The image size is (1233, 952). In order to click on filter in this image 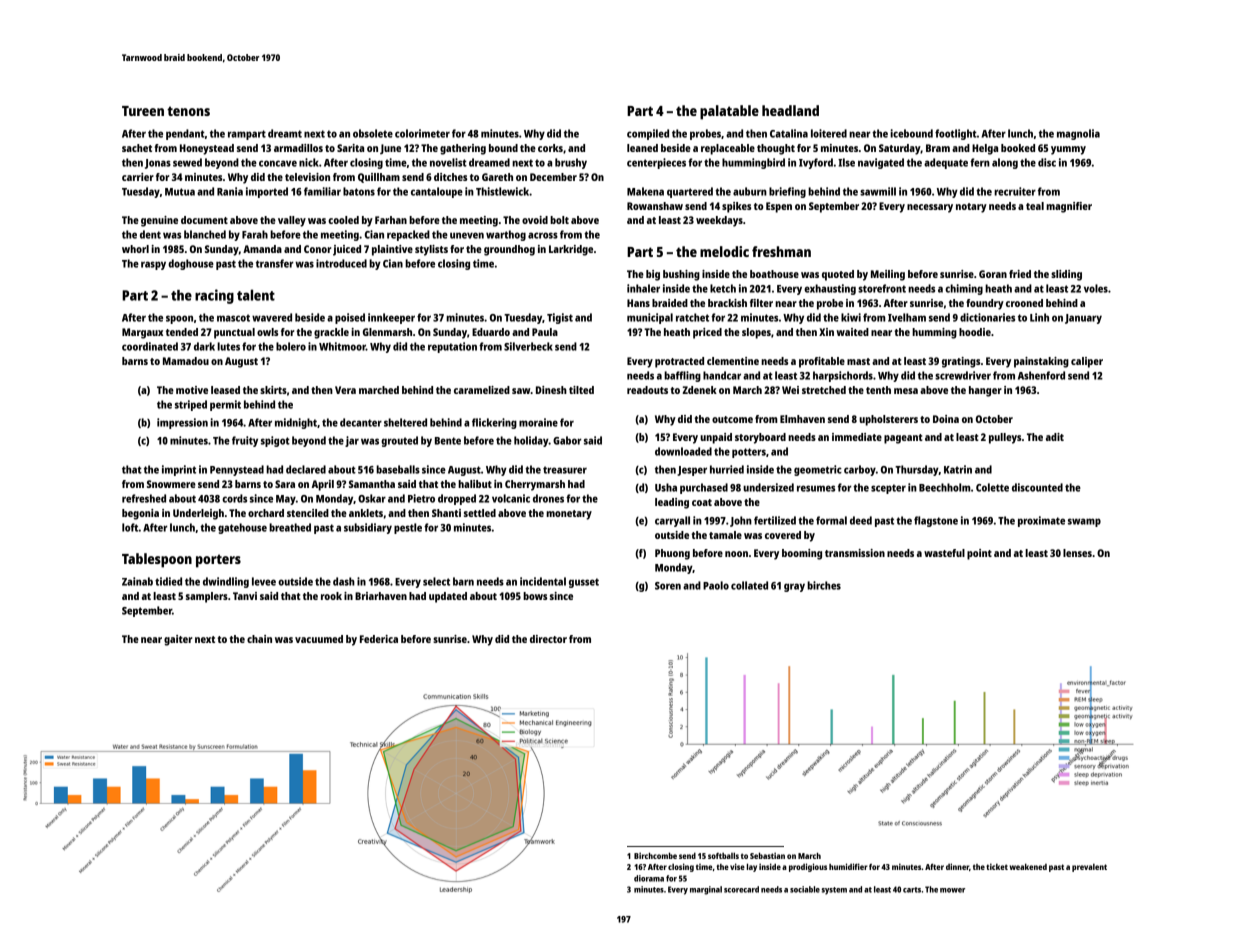, I will do `click(761, 303)`.
